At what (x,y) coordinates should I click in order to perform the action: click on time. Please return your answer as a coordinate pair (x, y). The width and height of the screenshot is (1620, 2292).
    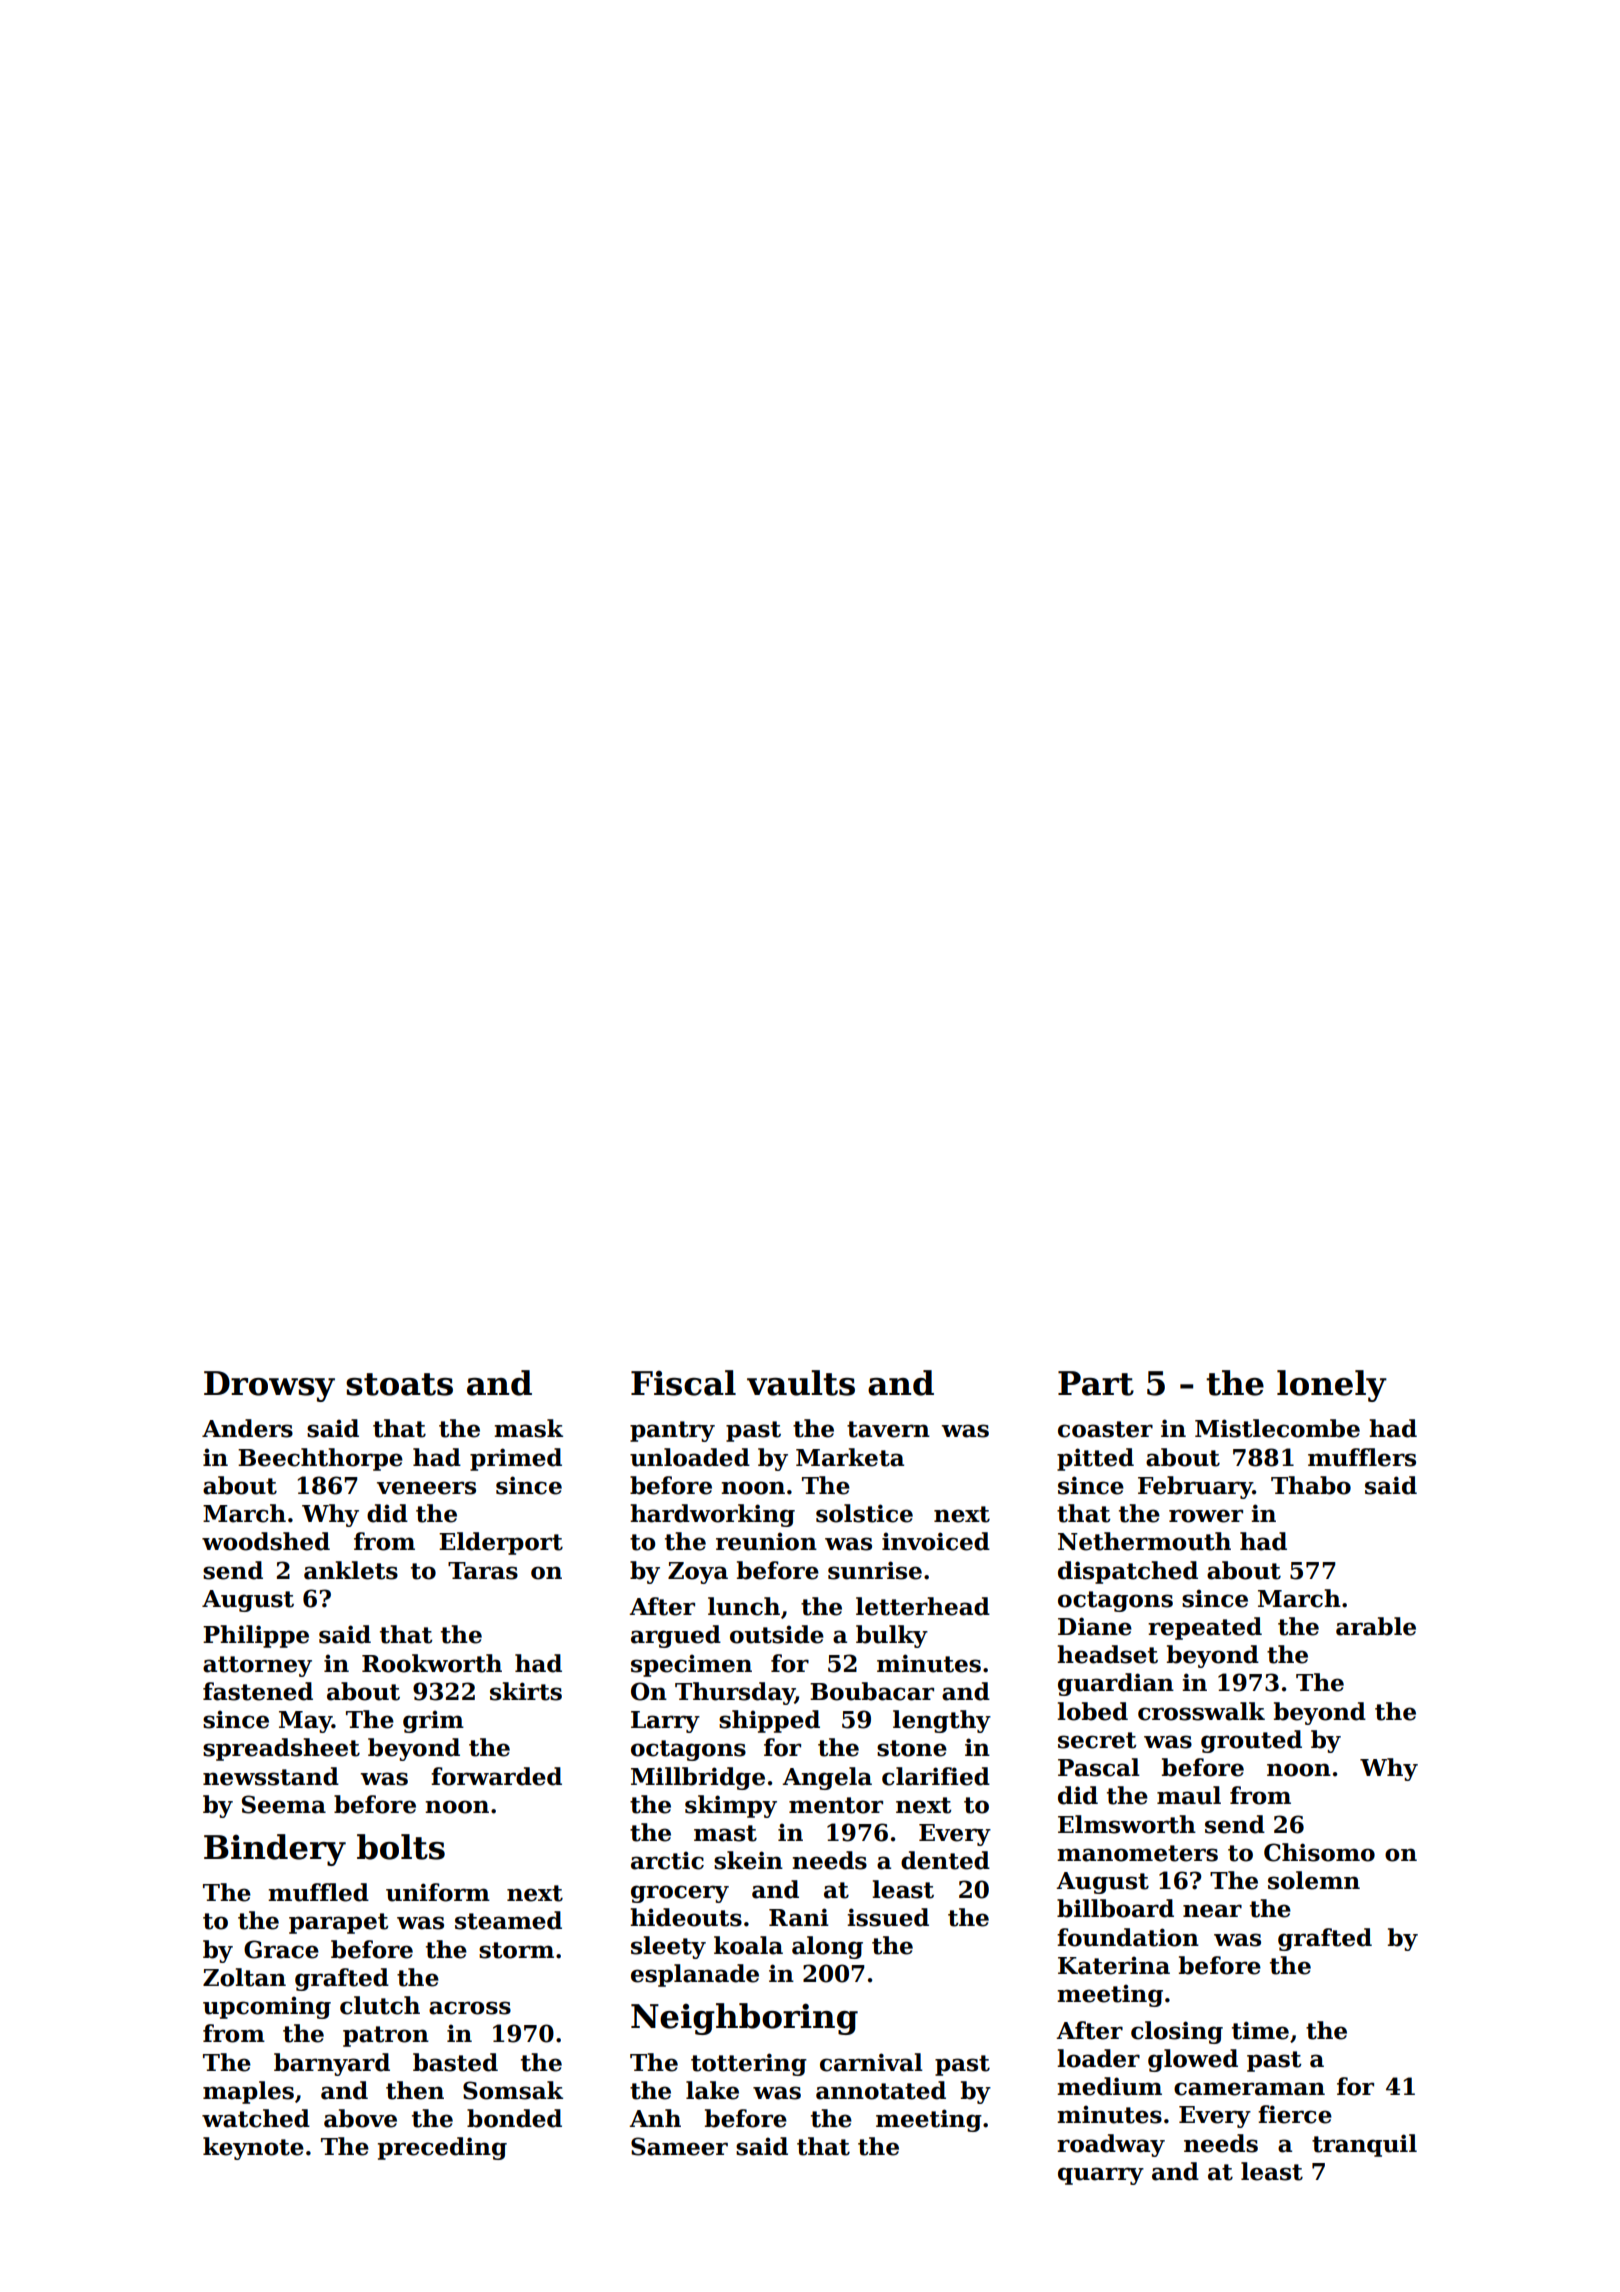
    Looking at the image, I should click on (1260, 2030).
